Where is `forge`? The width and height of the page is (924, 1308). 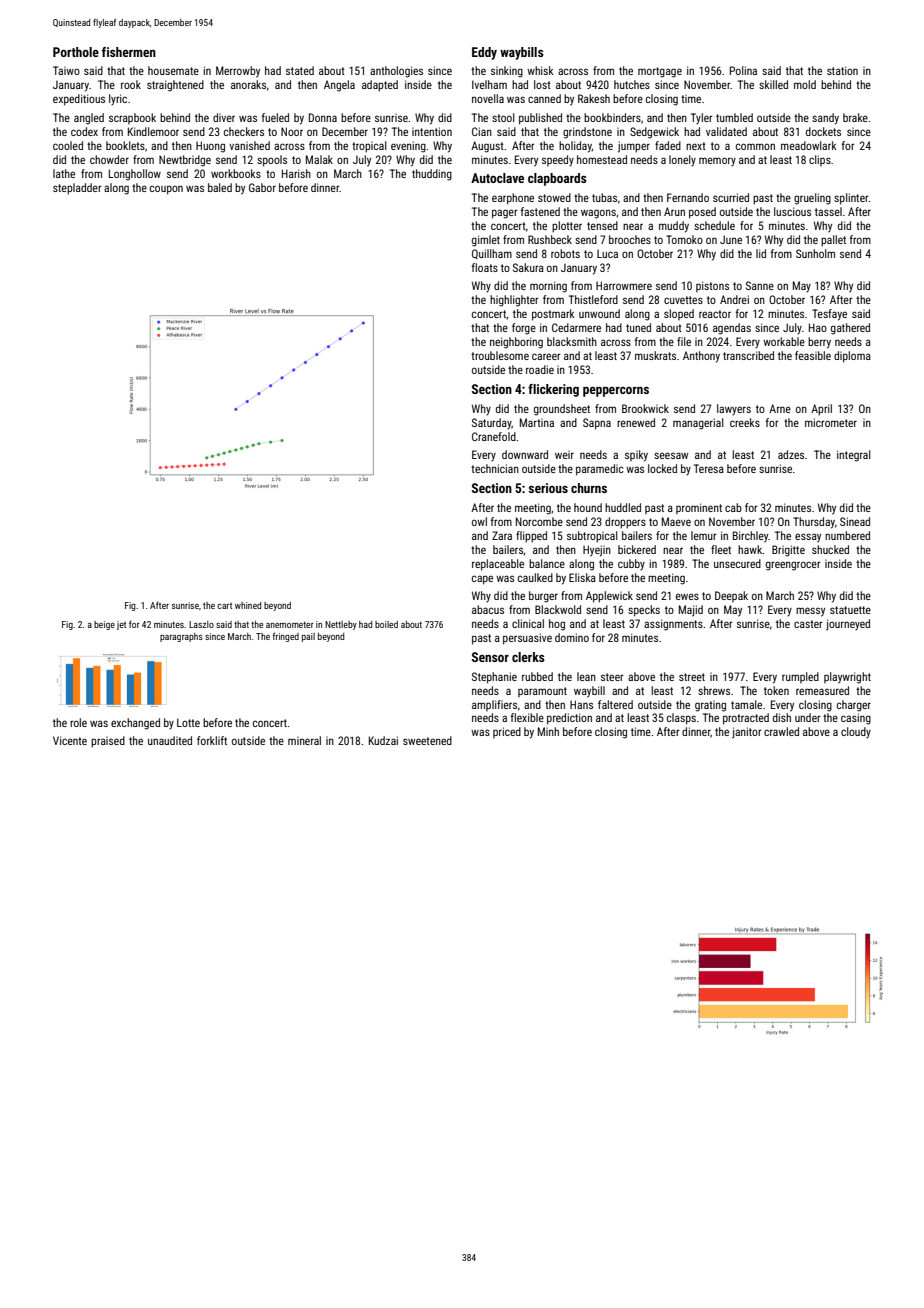
forge is located at coordinates (524, 329).
